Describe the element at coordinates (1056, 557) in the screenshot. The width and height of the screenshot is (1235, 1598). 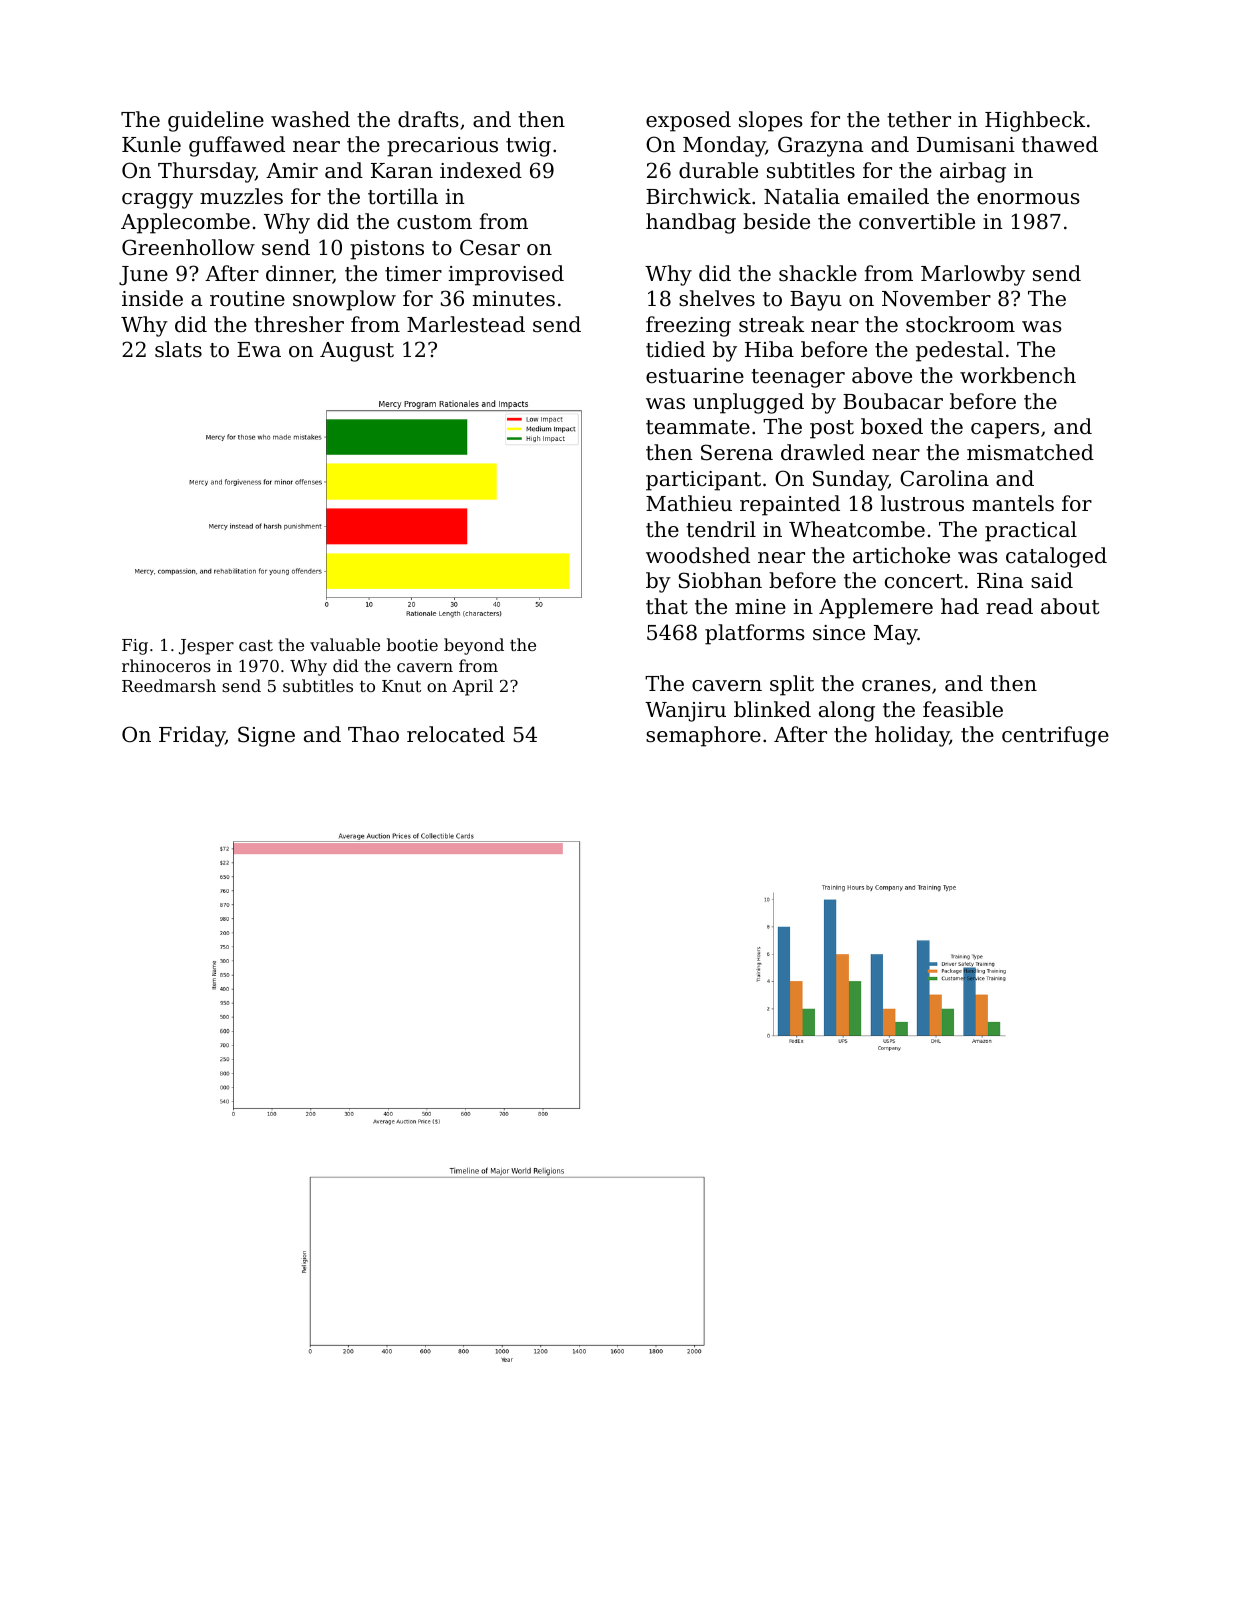
I see `cataloged` at that location.
